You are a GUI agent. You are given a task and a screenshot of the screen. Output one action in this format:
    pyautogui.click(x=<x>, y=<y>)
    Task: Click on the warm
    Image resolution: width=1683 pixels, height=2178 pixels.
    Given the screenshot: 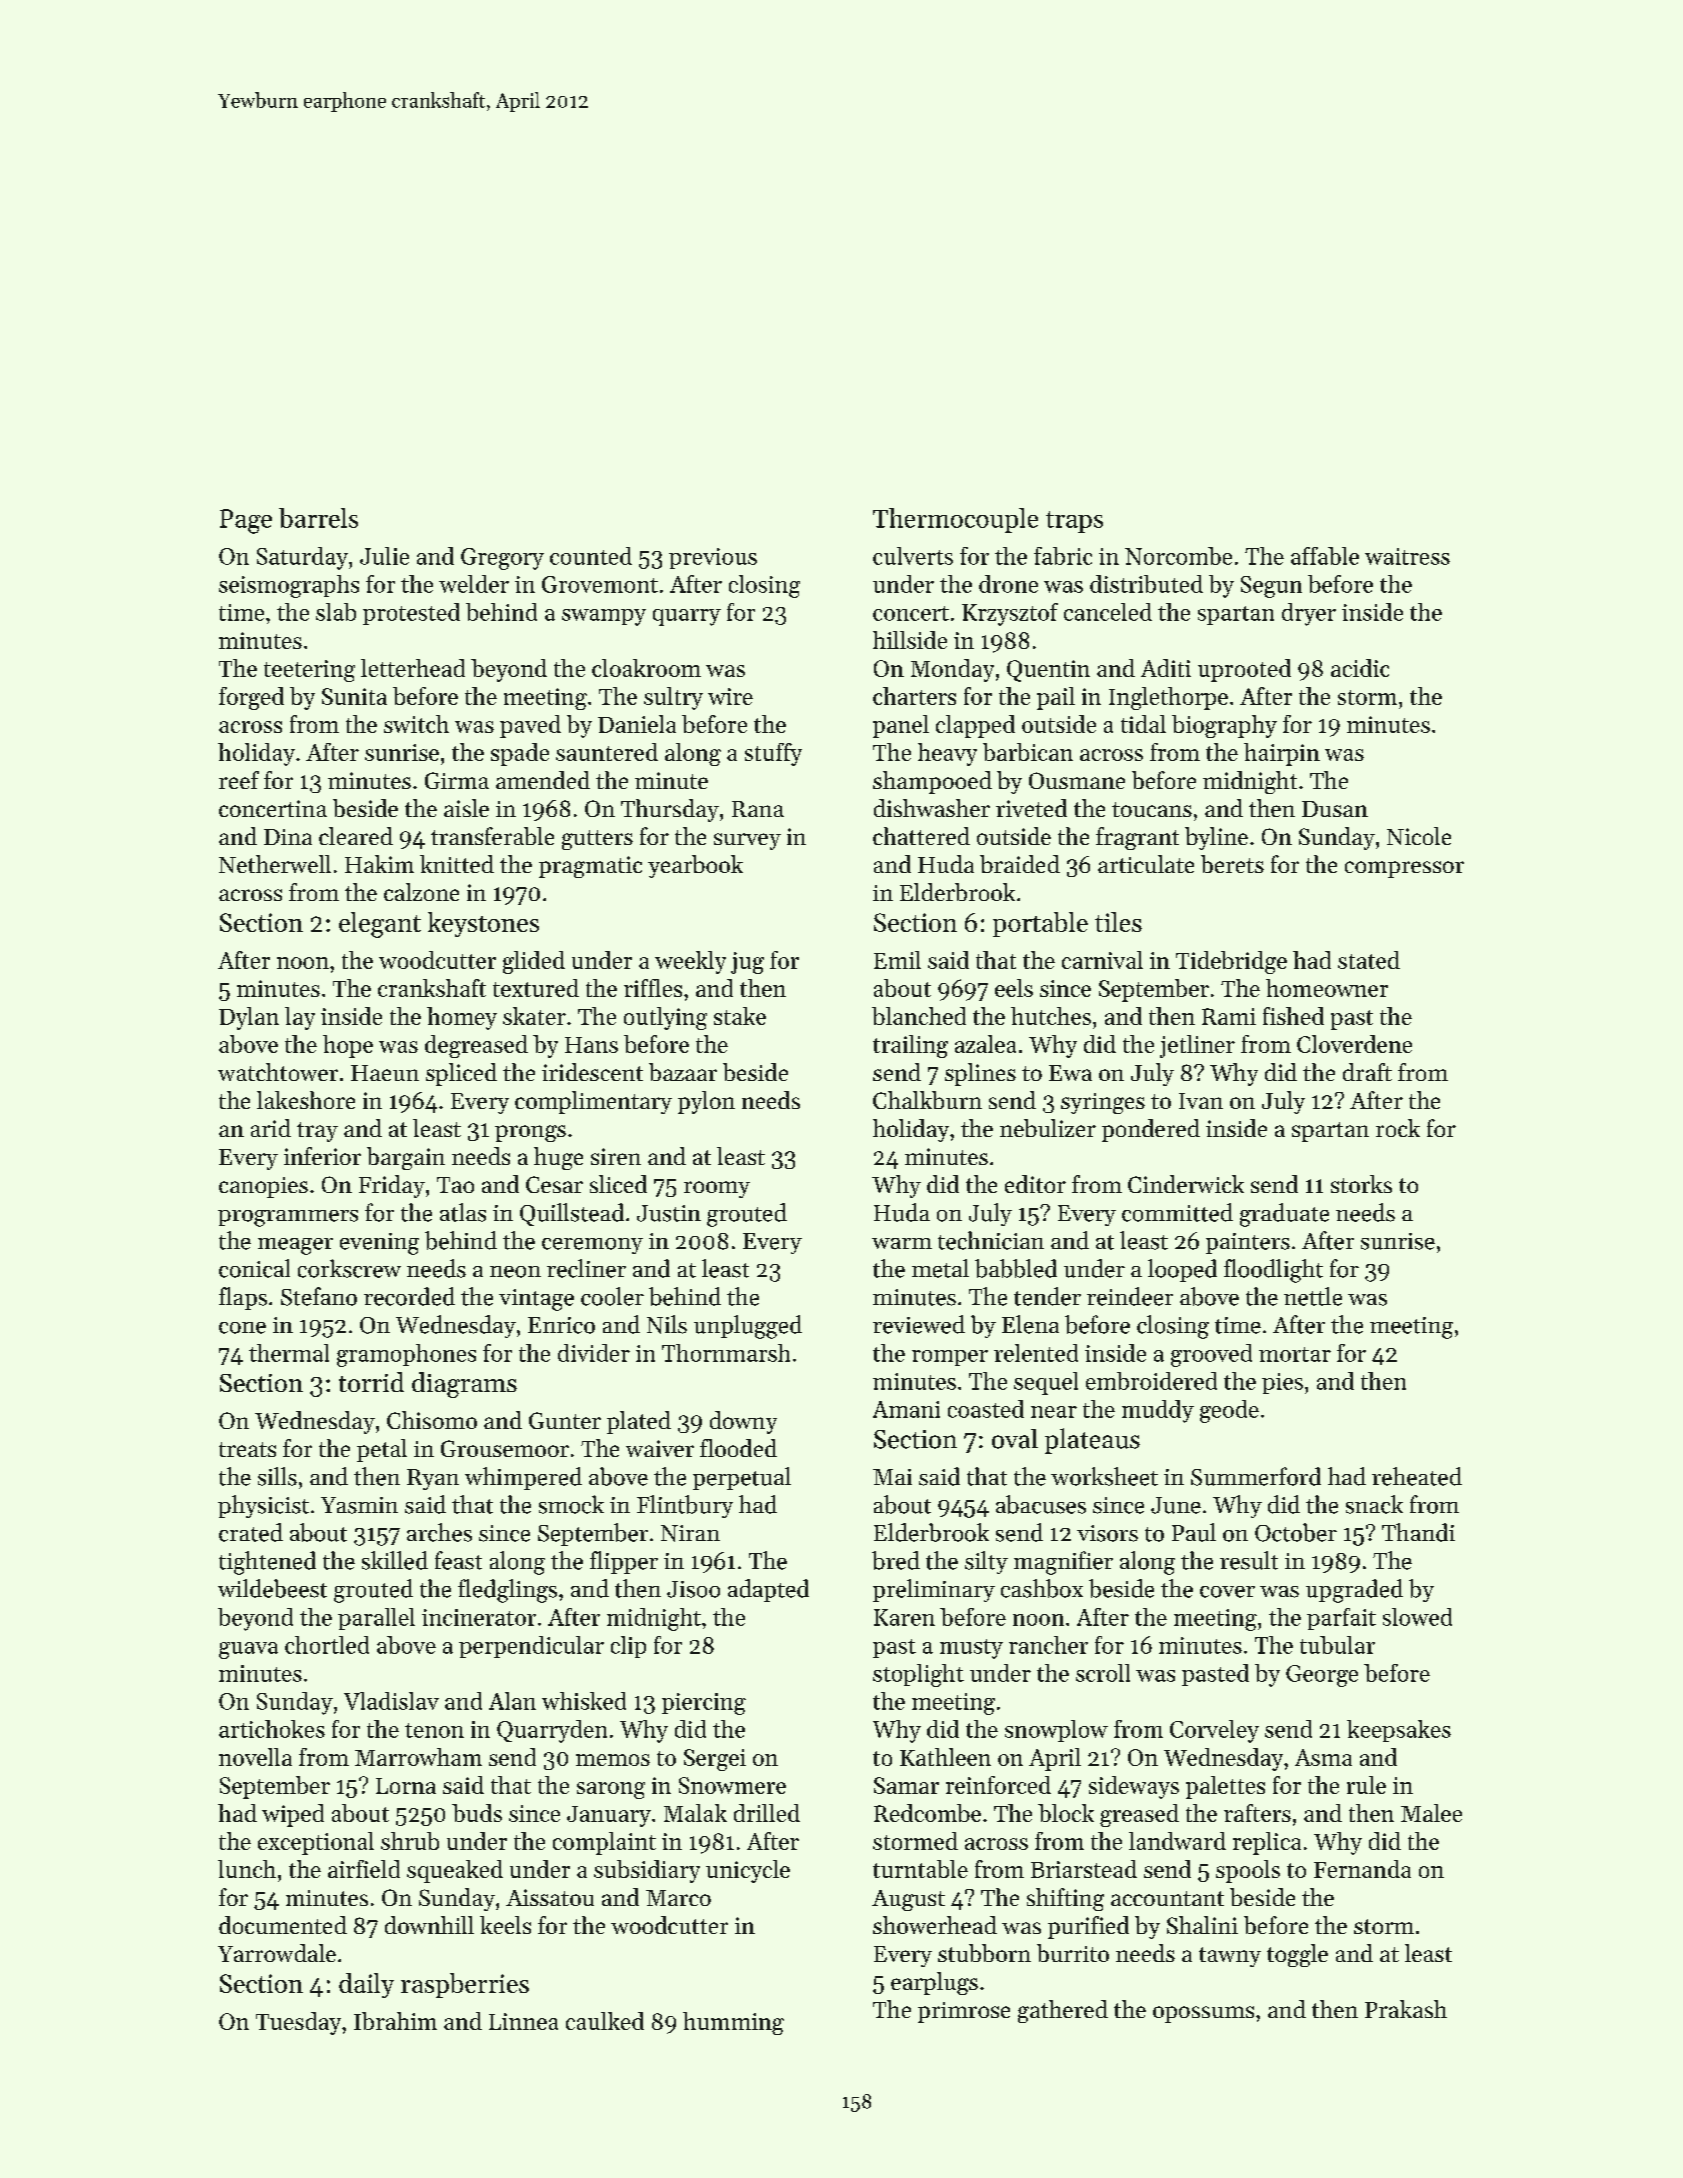 What is the action you would take?
    pyautogui.click(x=902, y=1243)
